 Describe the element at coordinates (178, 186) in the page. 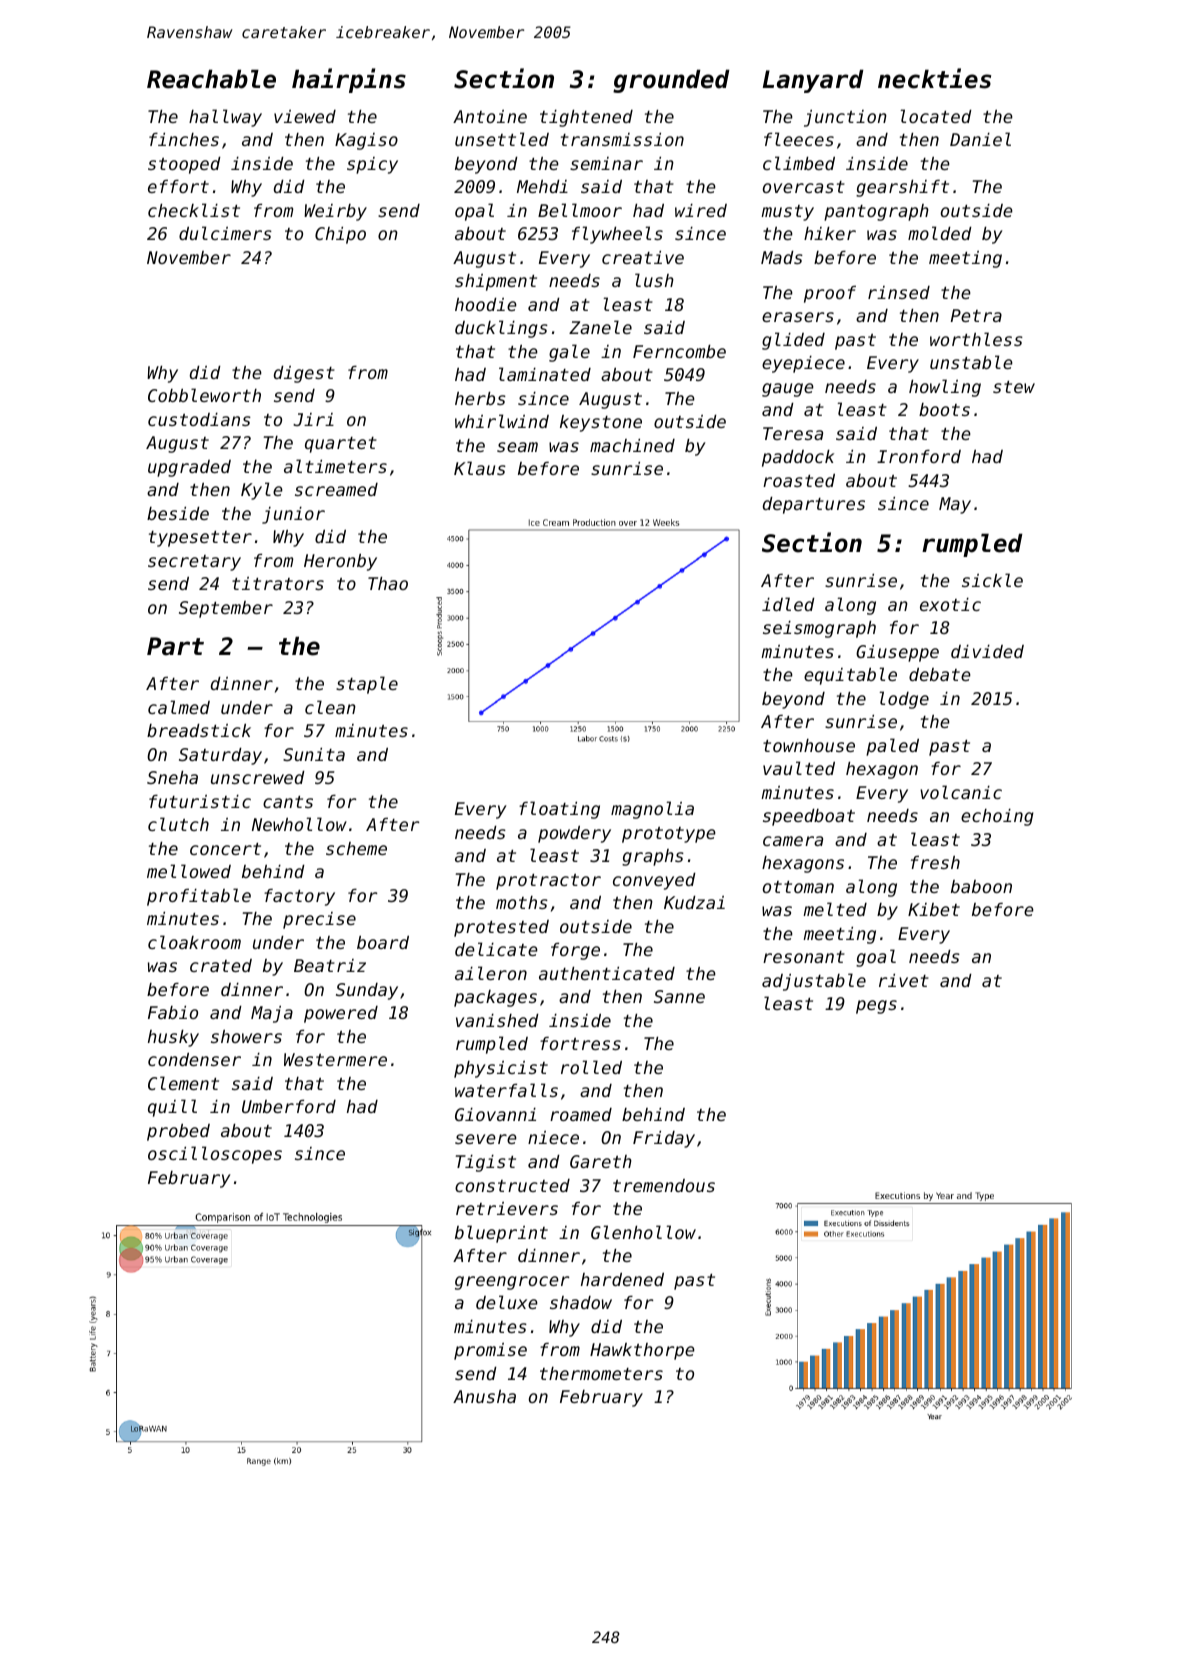

I see `effort` at that location.
